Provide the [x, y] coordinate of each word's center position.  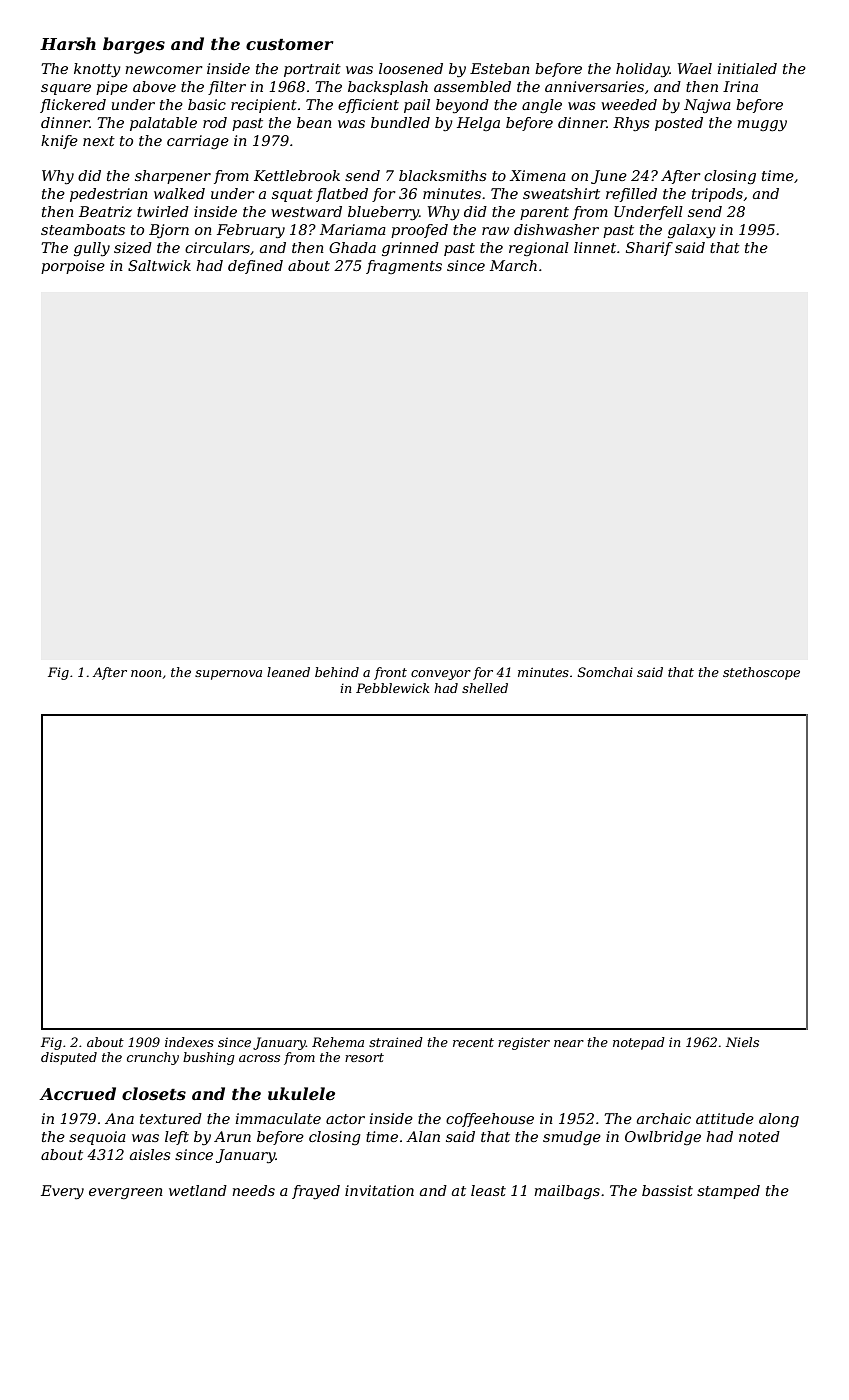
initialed [747, 68]
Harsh [68, 43]
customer [289, 44]
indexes [189, 1042]
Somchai [605, 672]
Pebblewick [392, 688]
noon [146, 673]
